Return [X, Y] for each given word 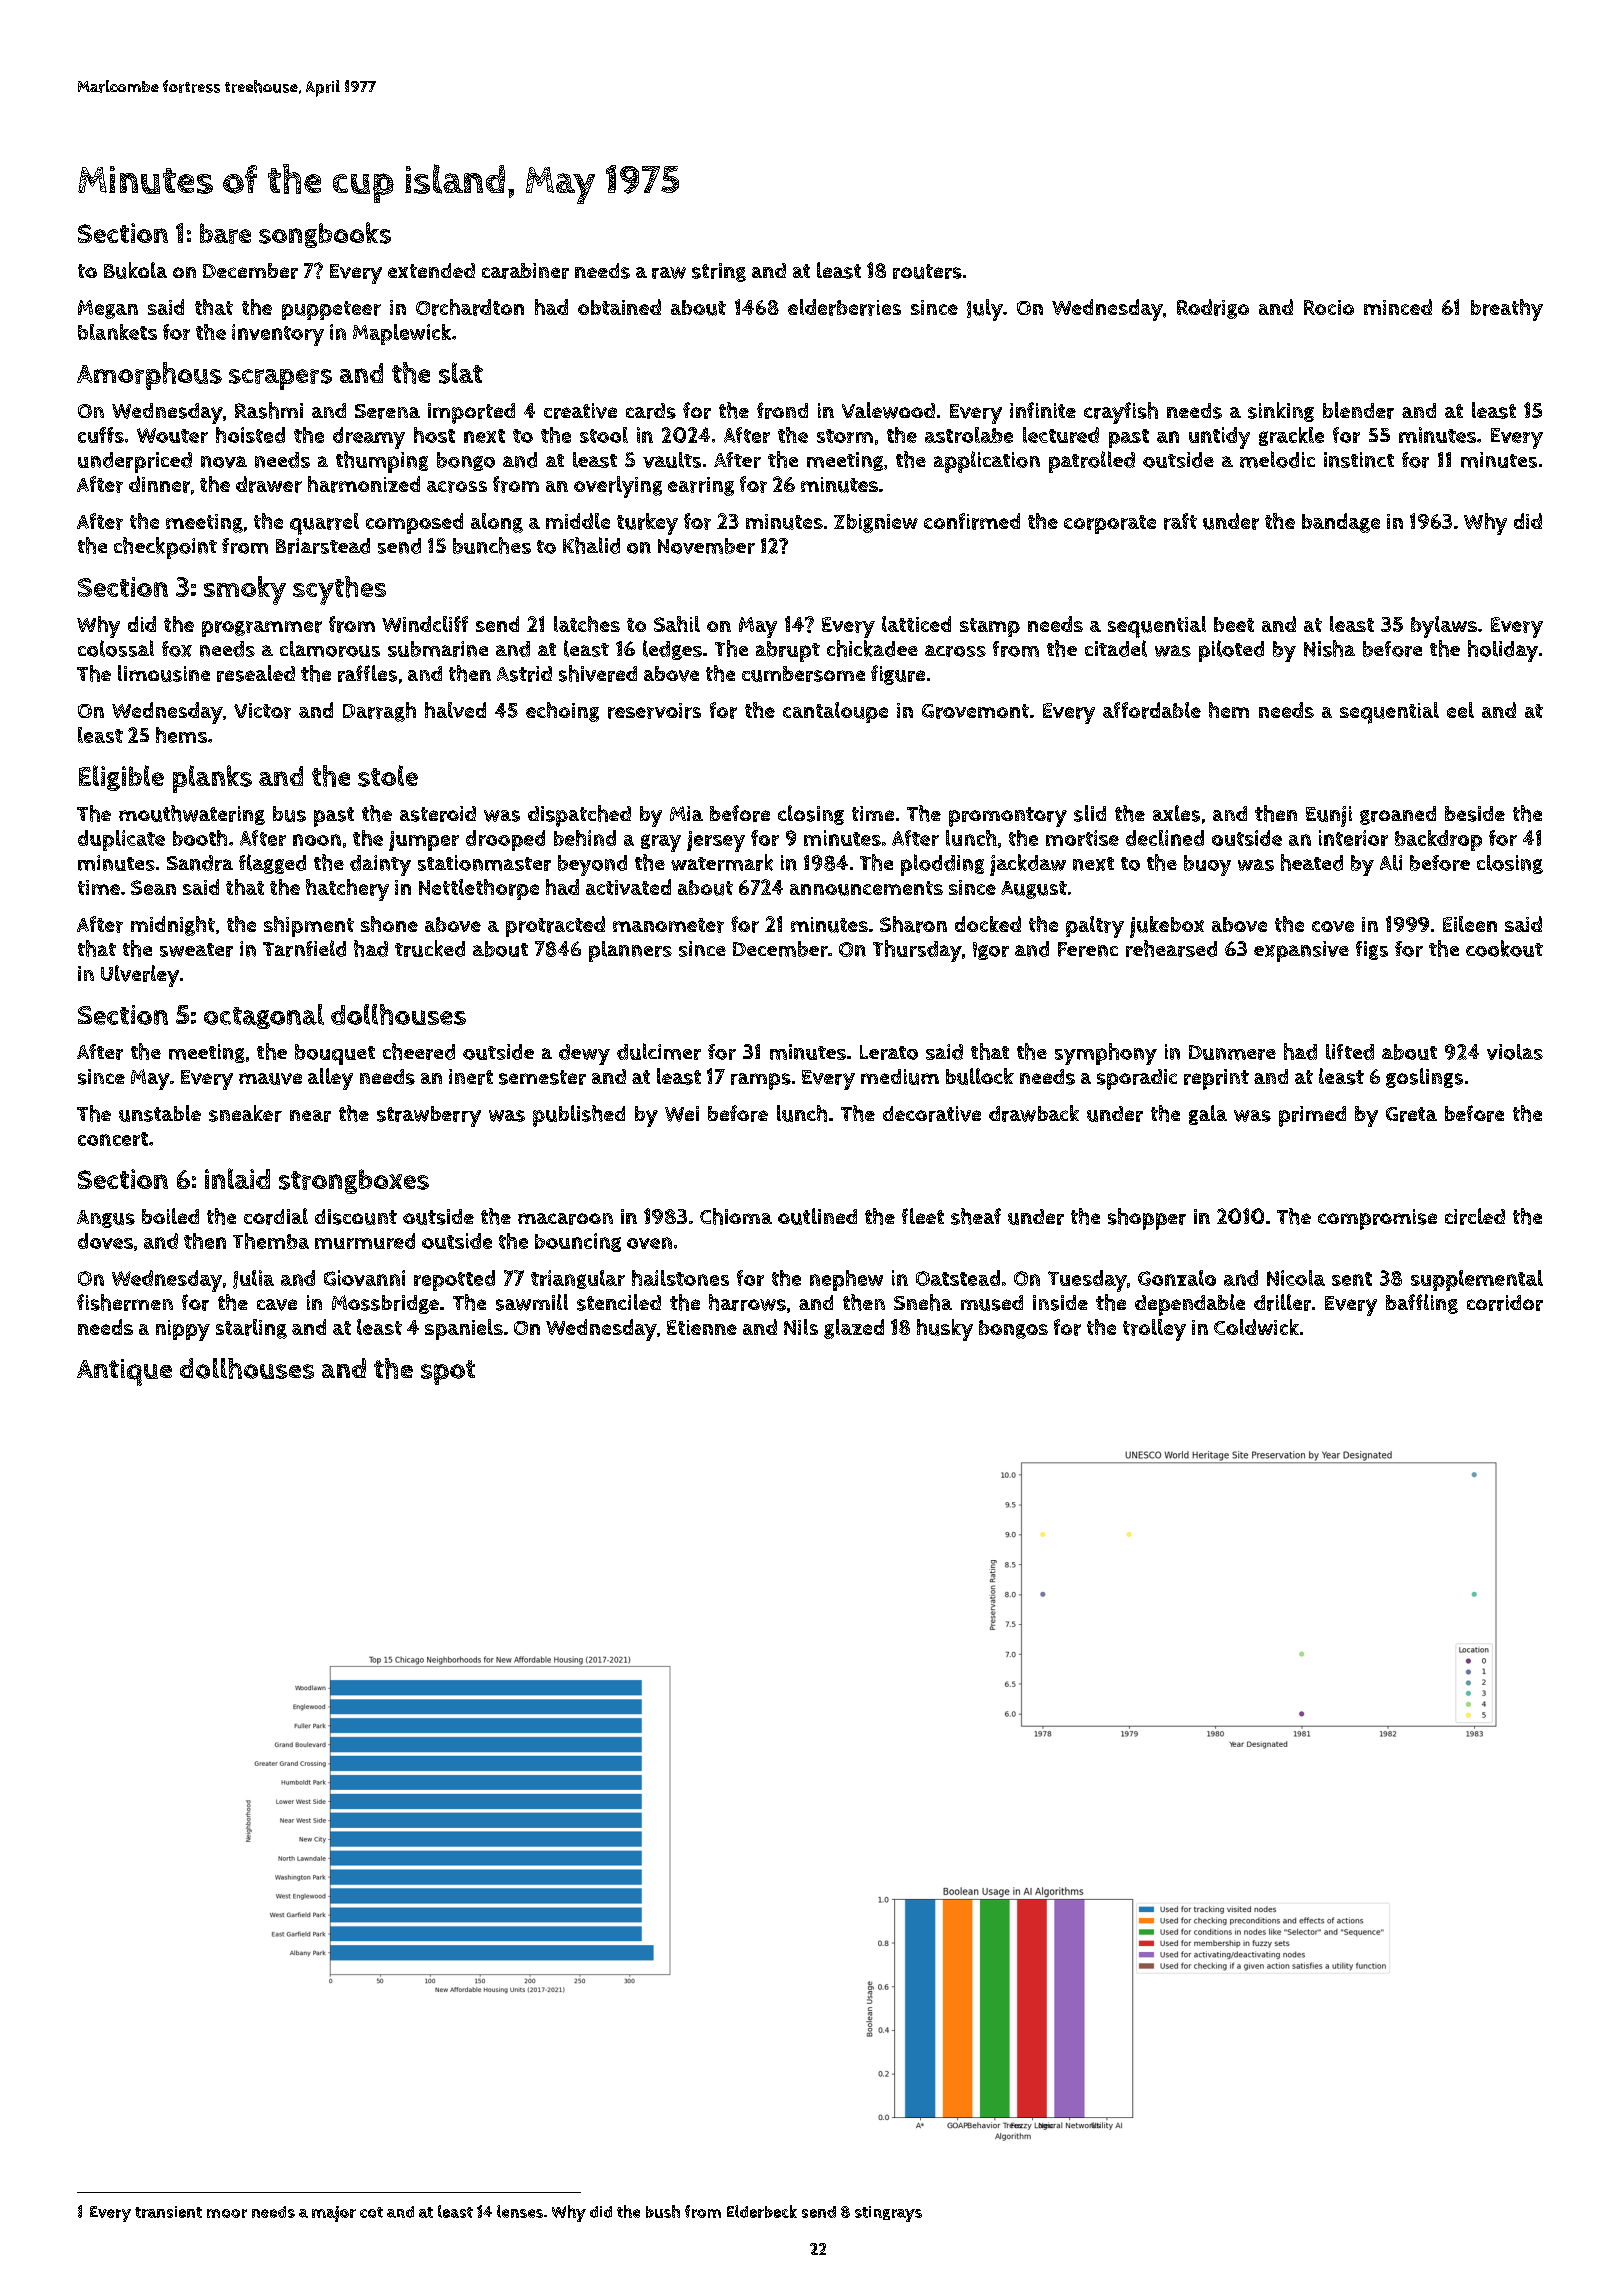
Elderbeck [762, 2211]
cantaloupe [835, 712]
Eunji [1329, 816]
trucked [430, 948]
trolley [1154, 1330]
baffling [1422, 1304]
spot [448, 1372]
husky [945, 1330]
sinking [1281, 412]
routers [927, 271]
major [334, 2214]
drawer [269, 484]
